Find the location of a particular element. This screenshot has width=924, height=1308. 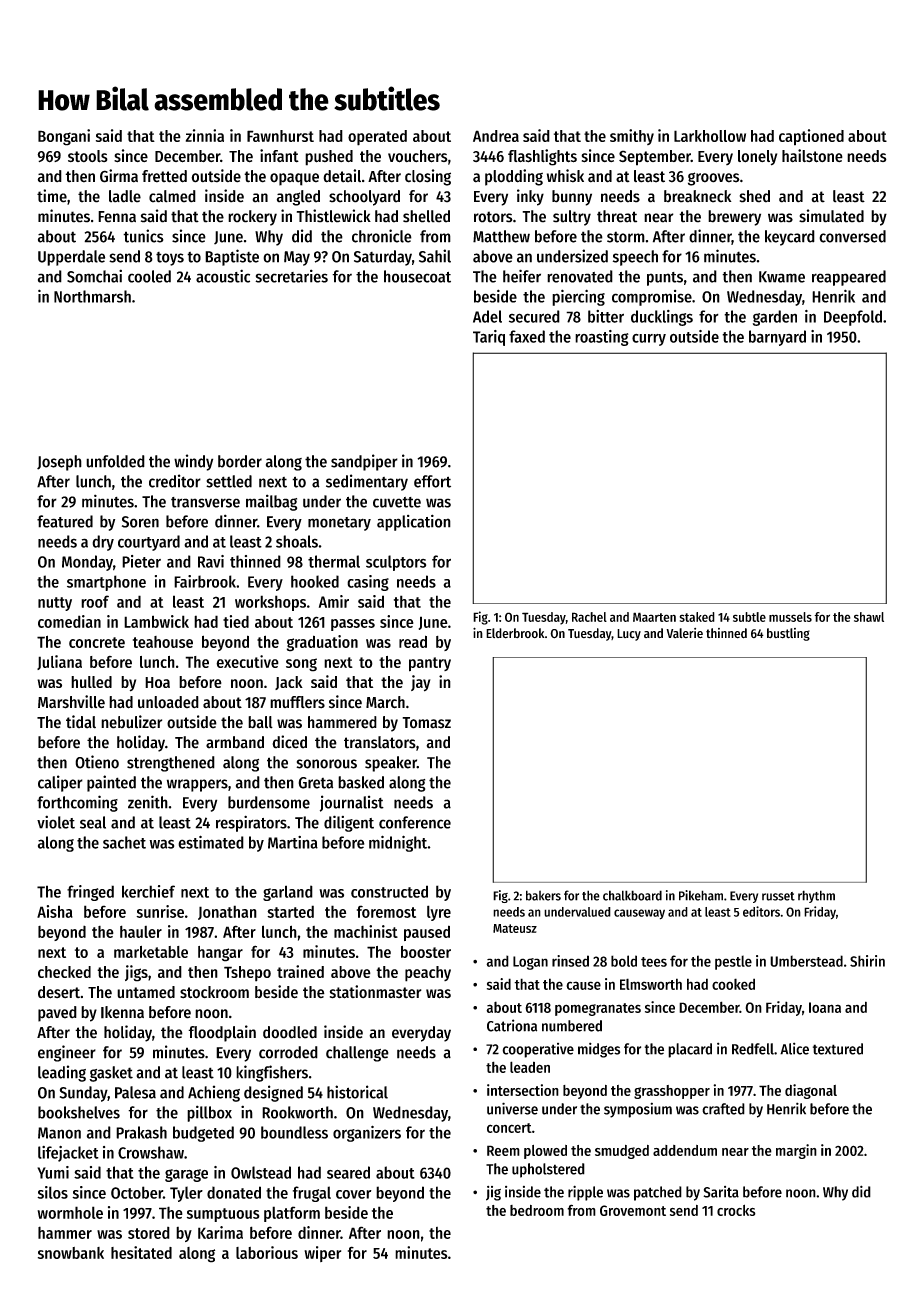

captioned is located at coordinates (811, 137).
